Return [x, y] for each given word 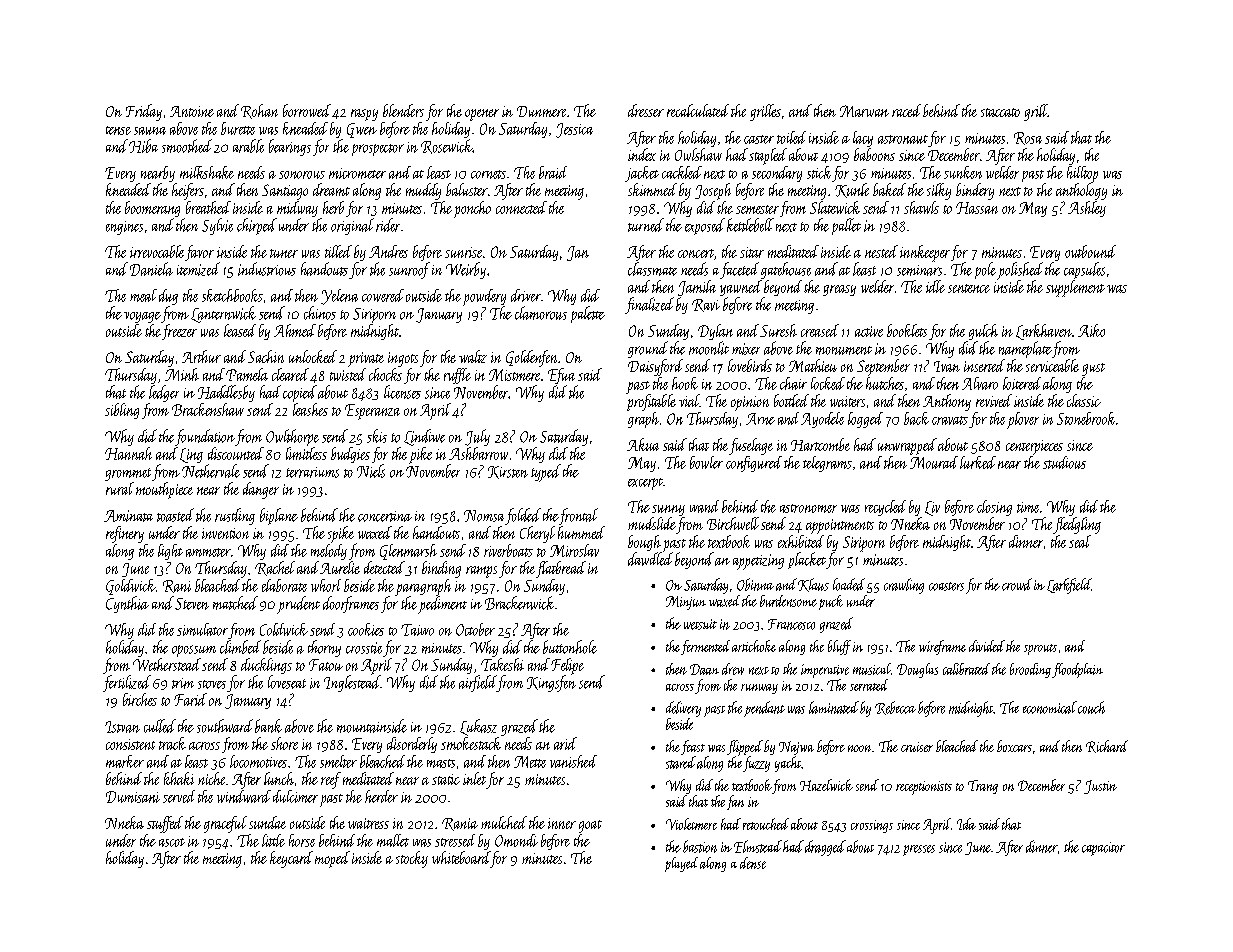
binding [441, 569]
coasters [946, 586]
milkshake [207, 172]
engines [124, 228]
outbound [1090, 251]
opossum [194, 651]
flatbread [561, 569]
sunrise [463, 252]
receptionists [924, 788]
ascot [172, 842]
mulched [504, 822]
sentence [969, 288]
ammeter [208, 552]
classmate [652, 269]
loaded [849, 584]
